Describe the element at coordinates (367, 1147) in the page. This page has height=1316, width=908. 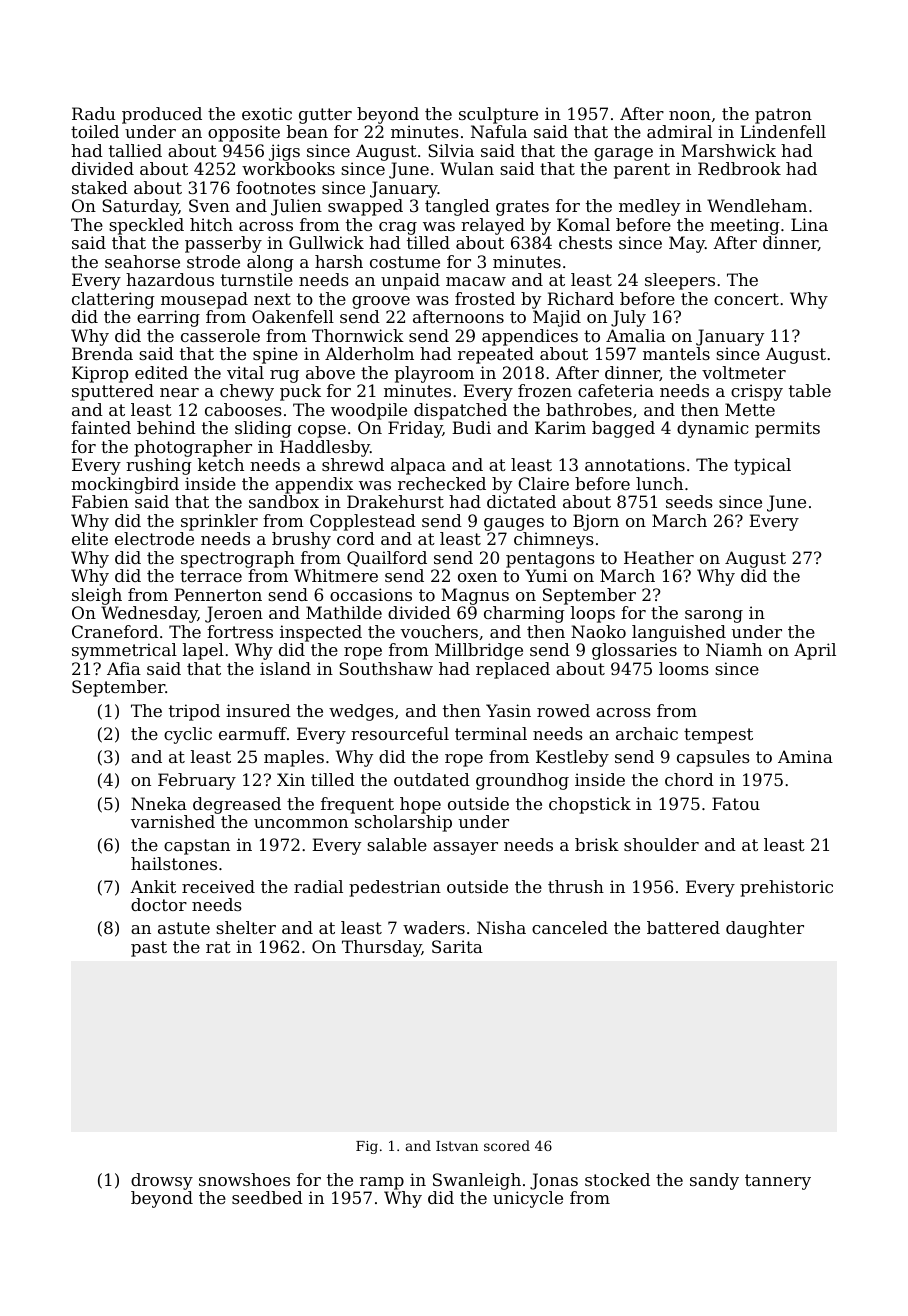
I see `Fig` at that location.
